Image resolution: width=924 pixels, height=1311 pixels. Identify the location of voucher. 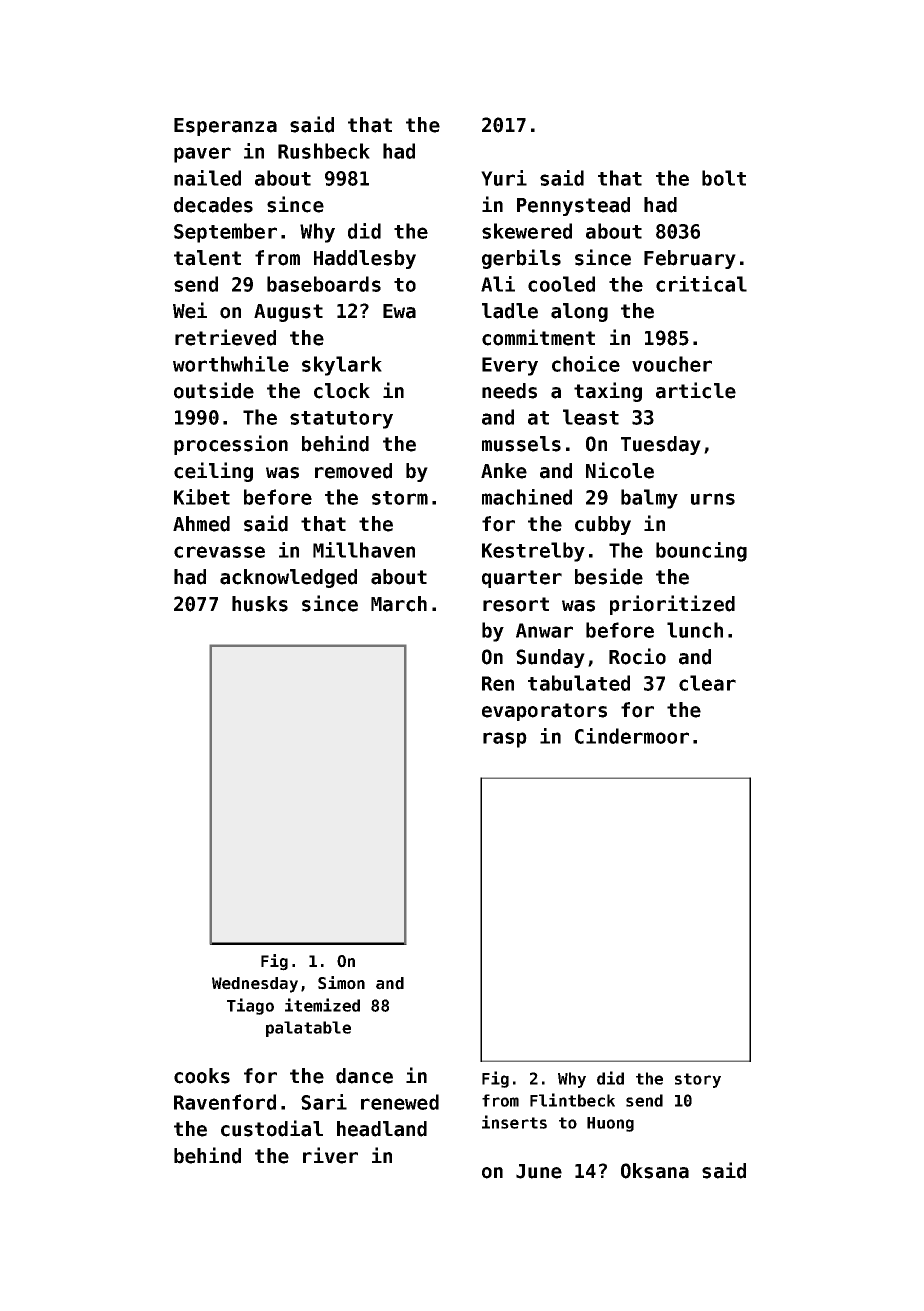
(672, 364).
